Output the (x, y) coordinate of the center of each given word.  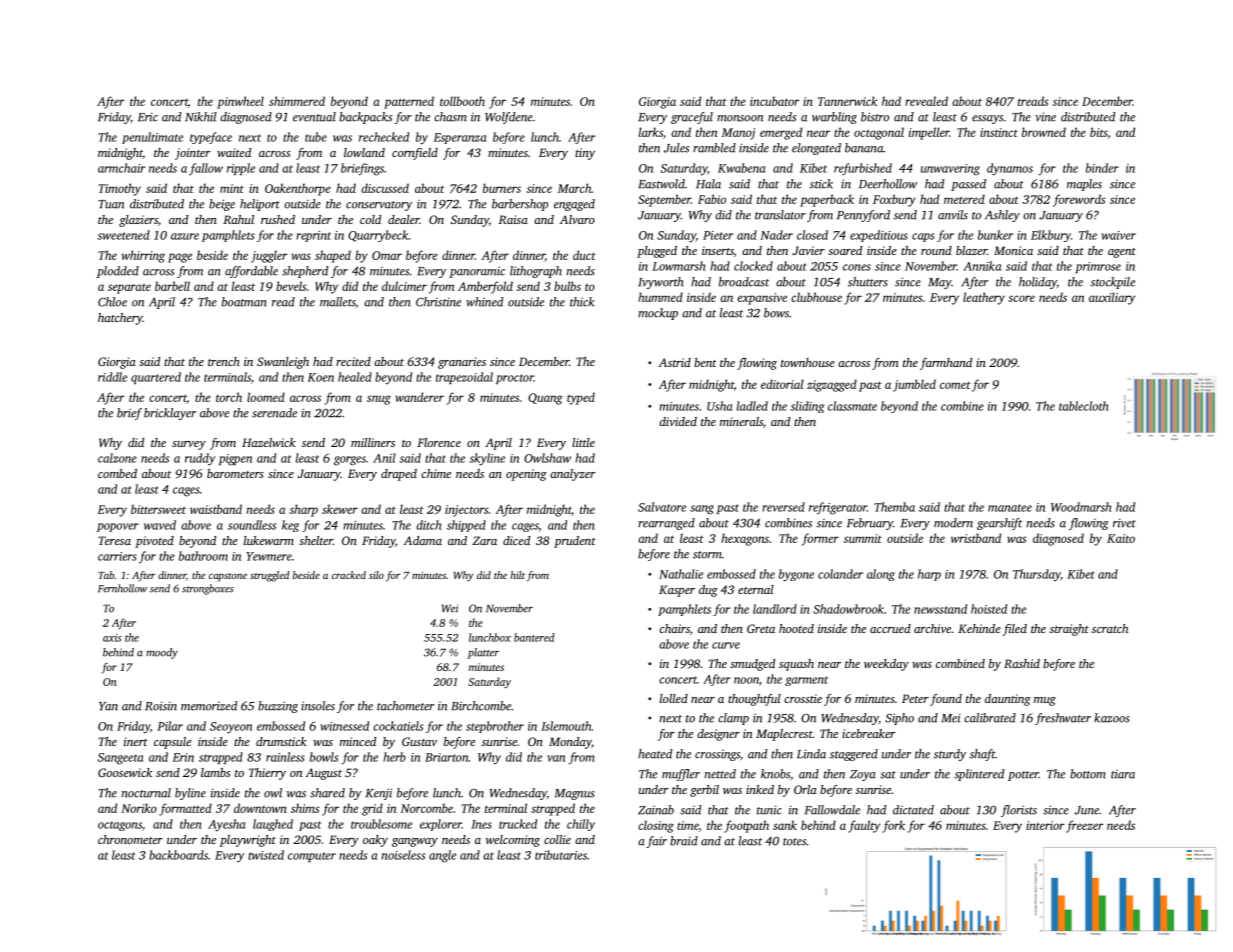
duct (584, 255)
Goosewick (125, 772)
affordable (251, 272)
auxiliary (1112, 298)
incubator (774, 101)
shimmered (297, 101)
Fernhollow (122, 588)
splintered (979, 775)
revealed (926, 101)
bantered (534, 637)
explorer (441, 825)
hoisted (989, 609)
